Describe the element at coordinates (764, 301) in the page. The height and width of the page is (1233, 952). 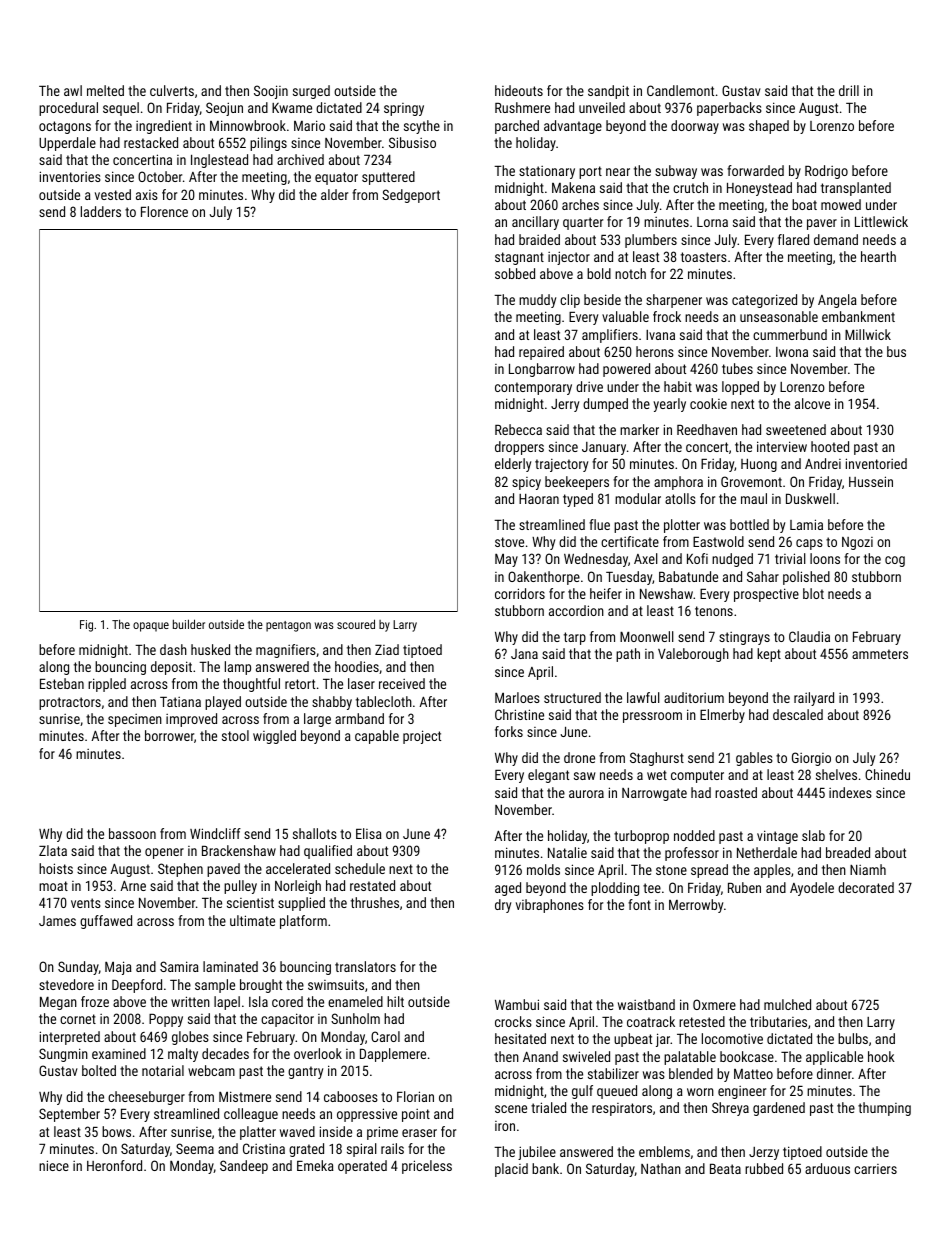
I see `categorized` at that location.
